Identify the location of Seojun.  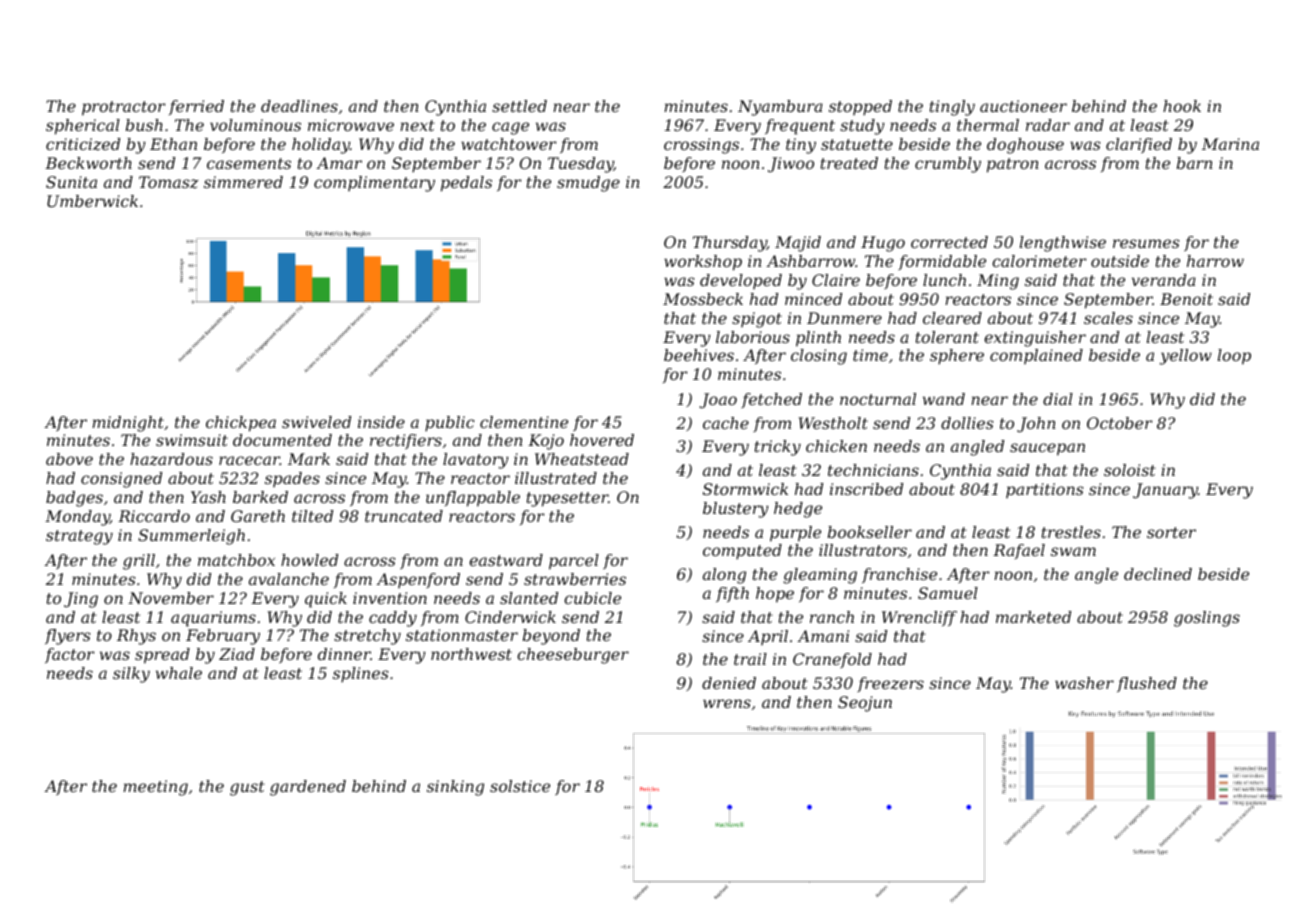
(865, 704).
